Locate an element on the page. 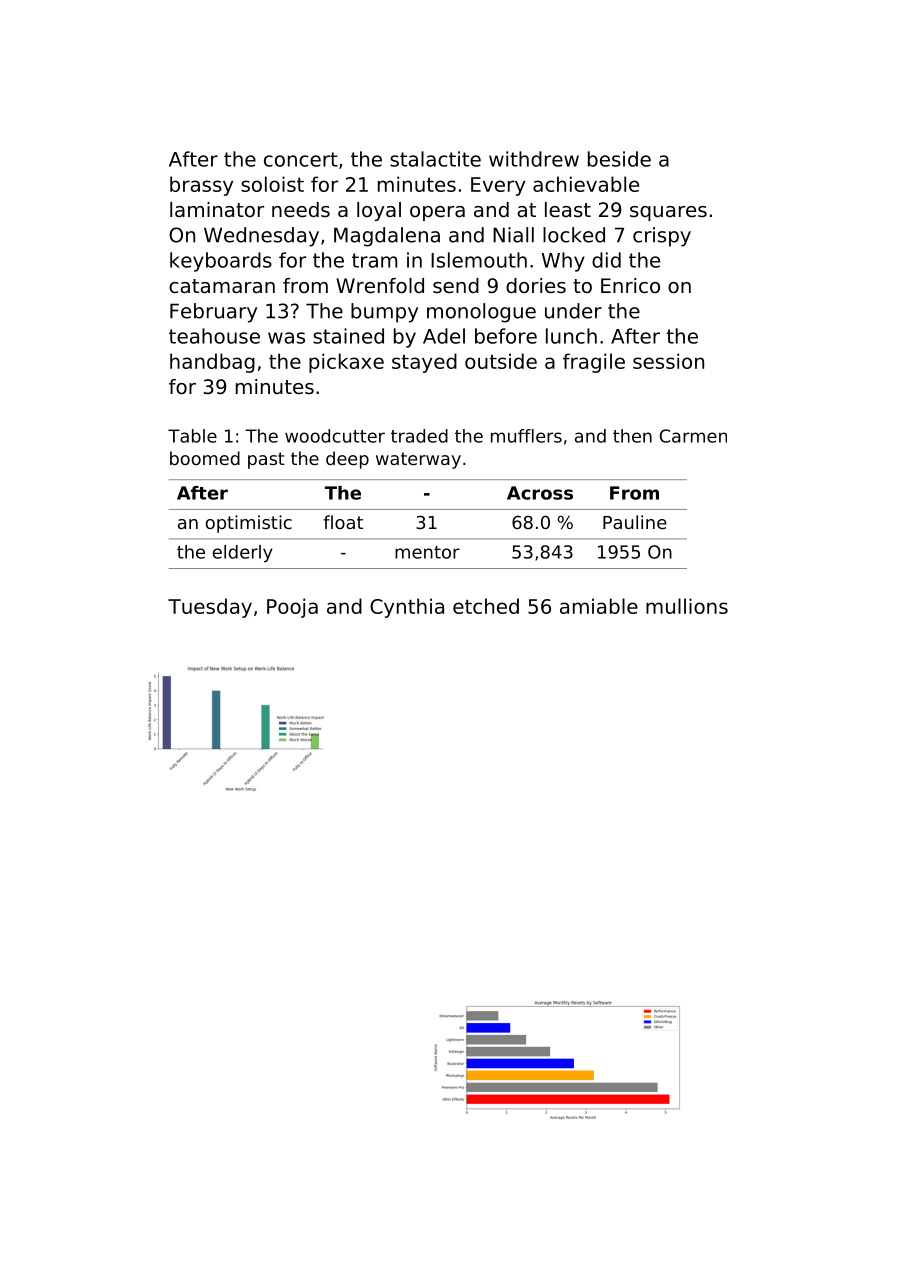 The width and height of the document is (904, 1282). concert is located at coordinates (301, 159).
